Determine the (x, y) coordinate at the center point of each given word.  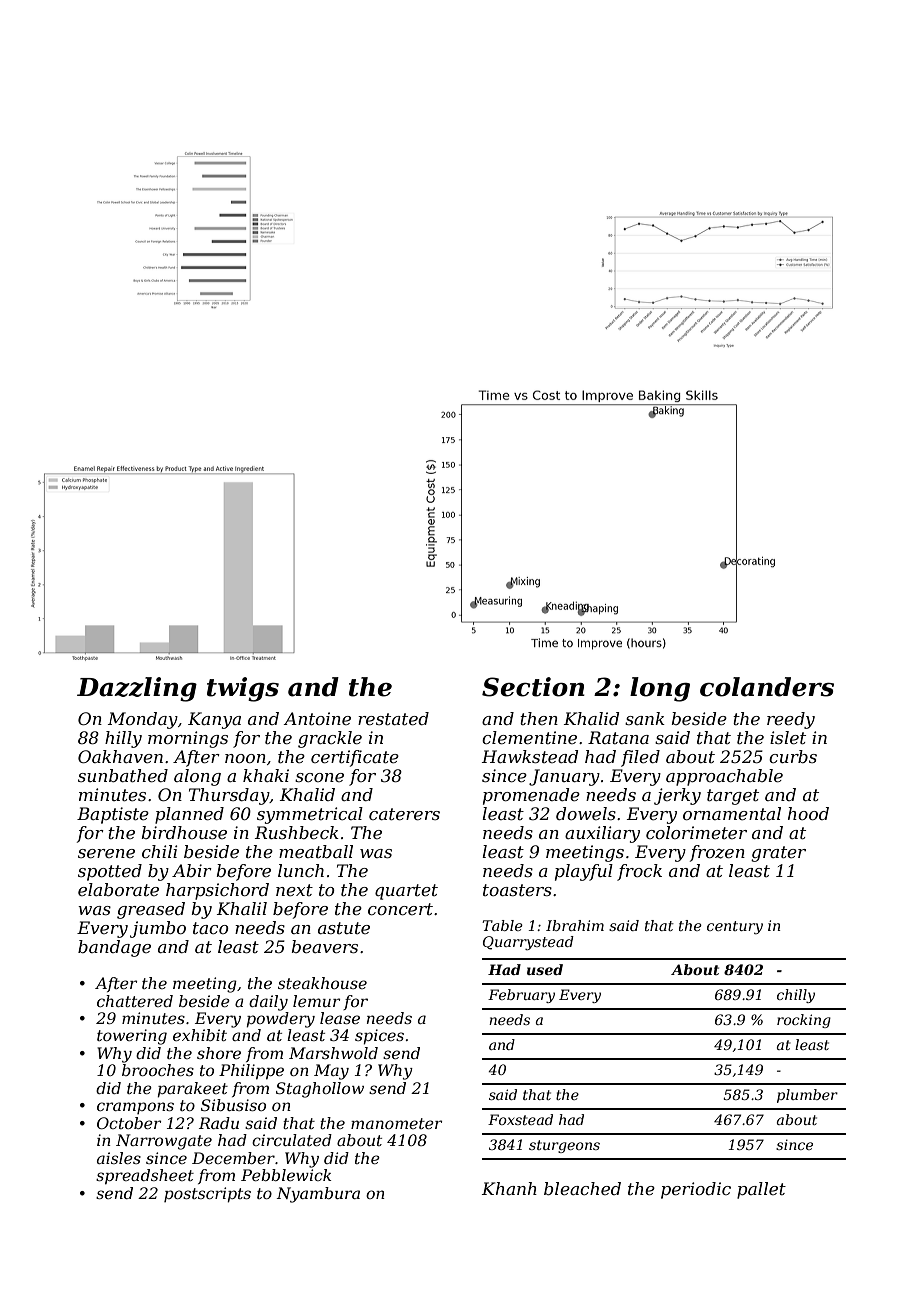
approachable (724, 777)
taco (211, 928)
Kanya (214, 720)
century (735, 927)
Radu (219, 1123)
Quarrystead (528, 943)
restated (393, 718)
